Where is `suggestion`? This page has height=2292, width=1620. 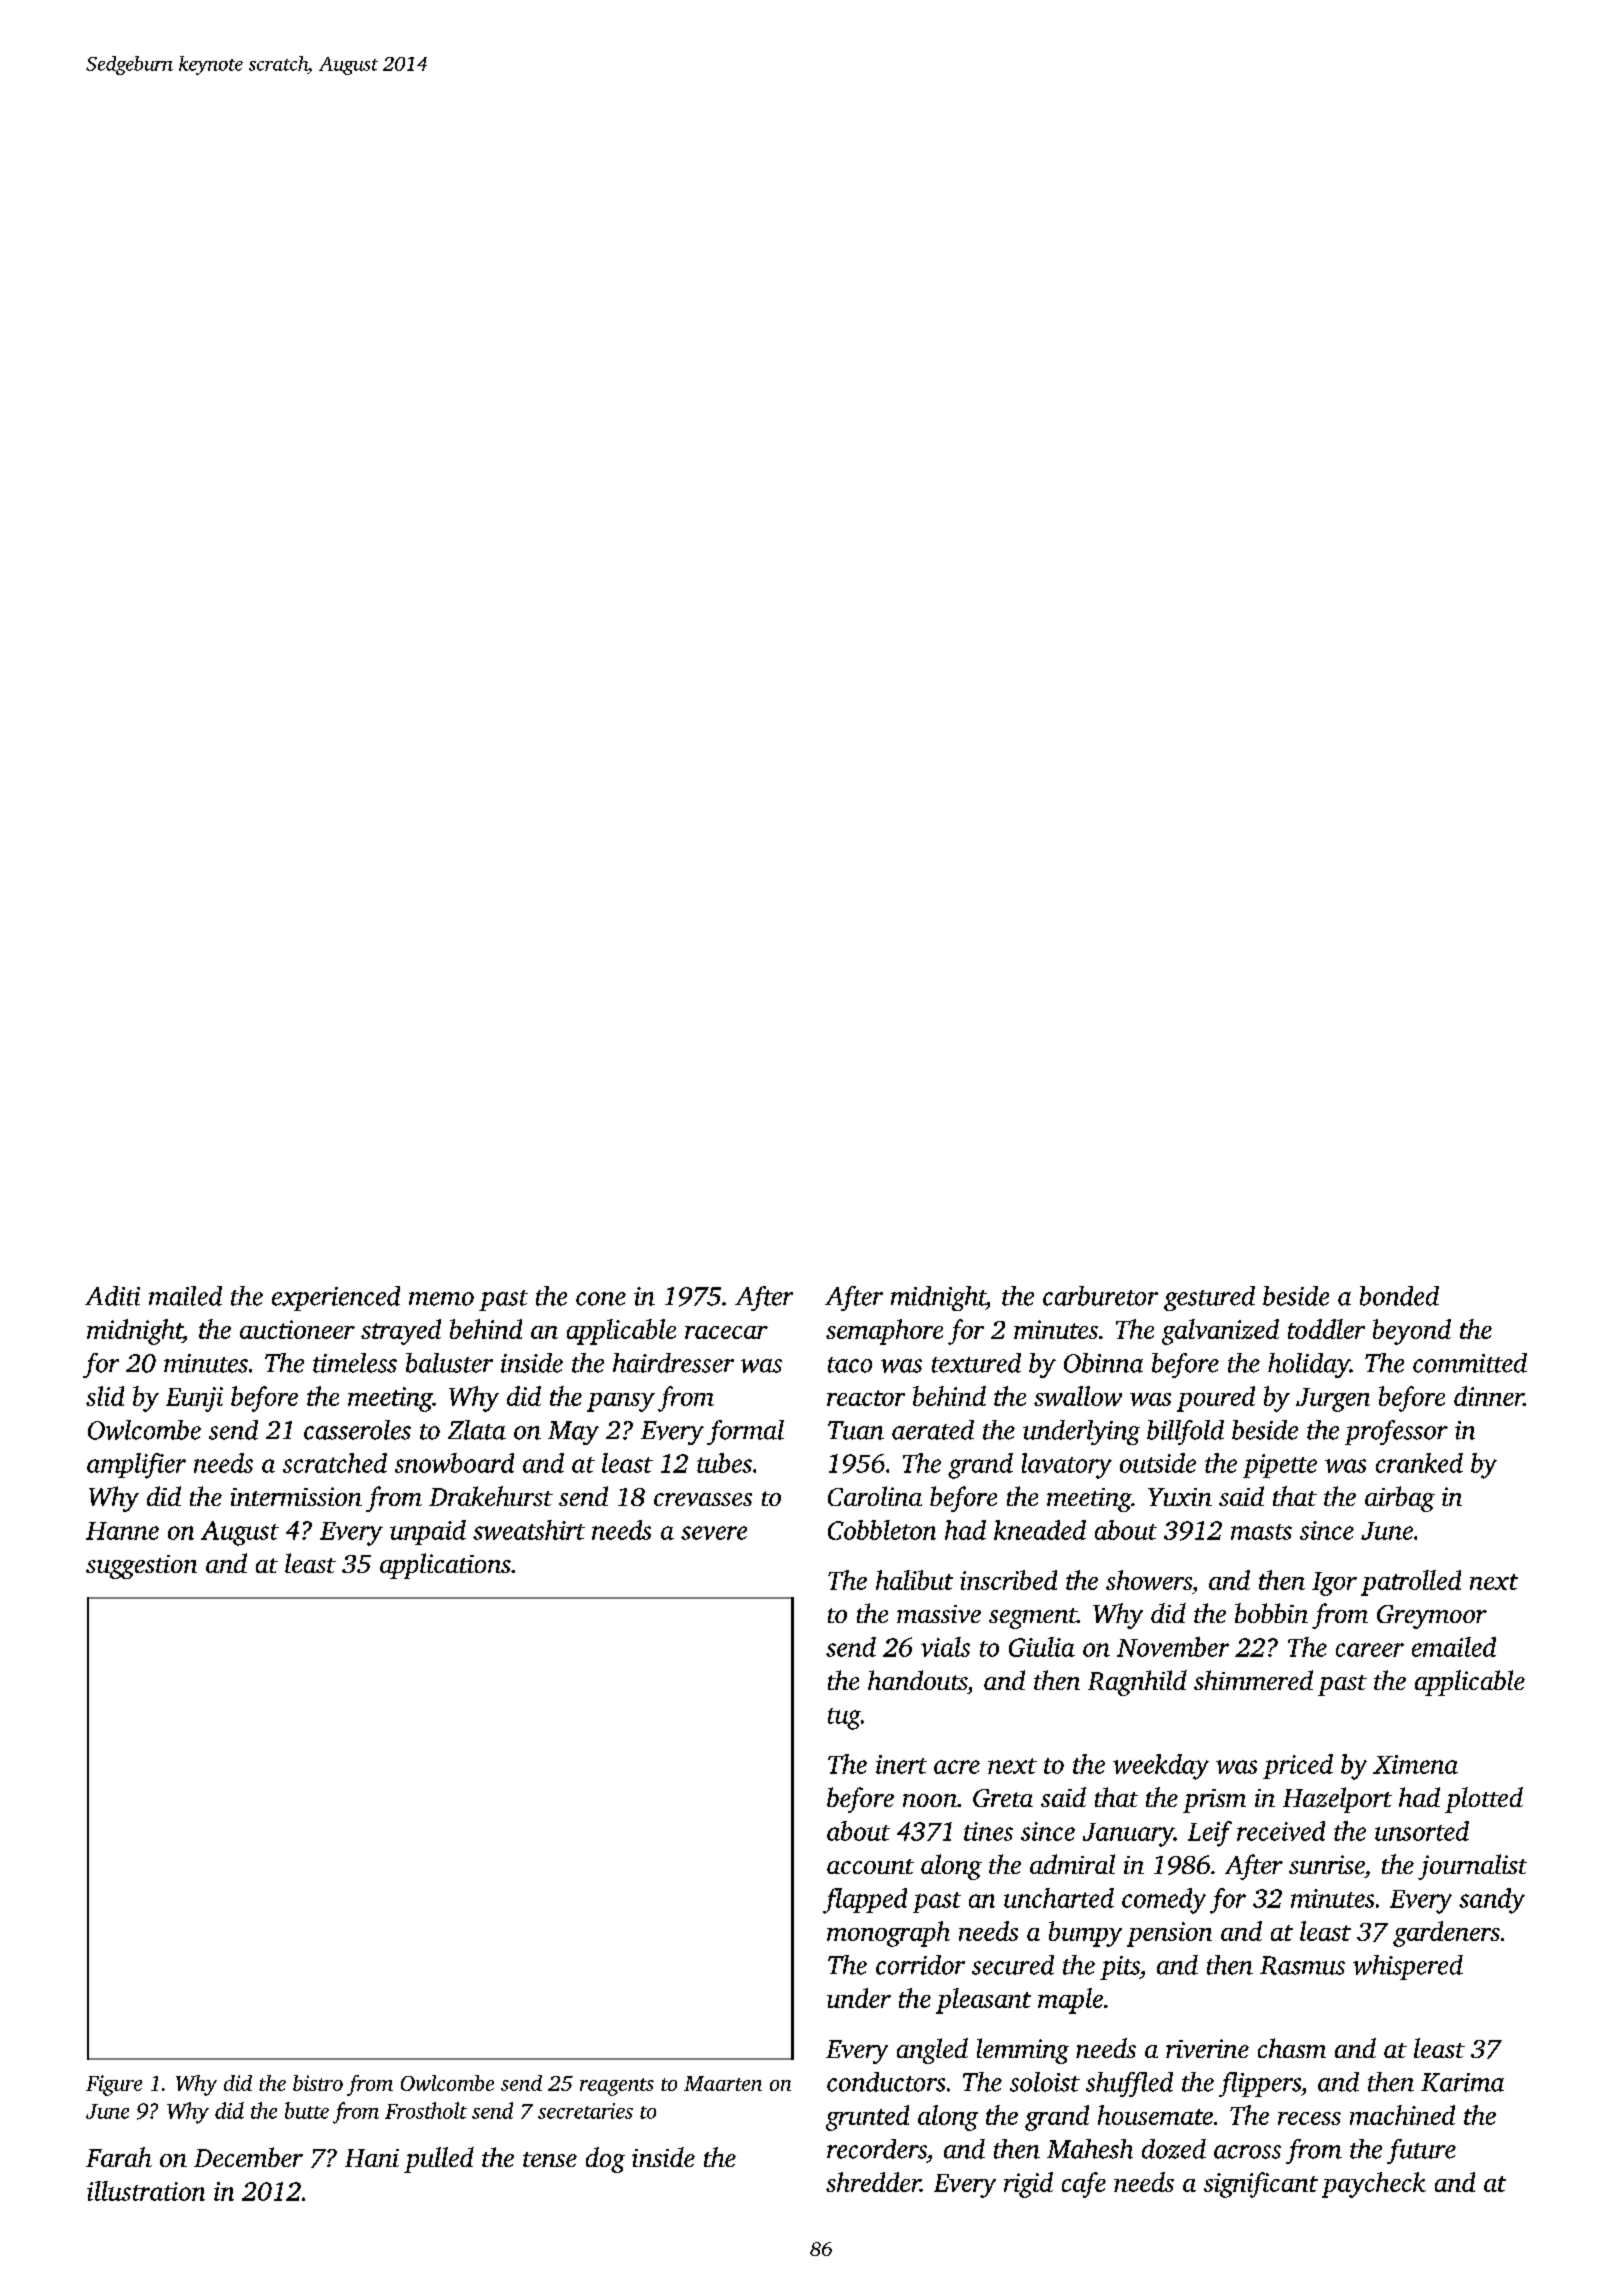 suggestion is located at coordinates (141, 1567).
